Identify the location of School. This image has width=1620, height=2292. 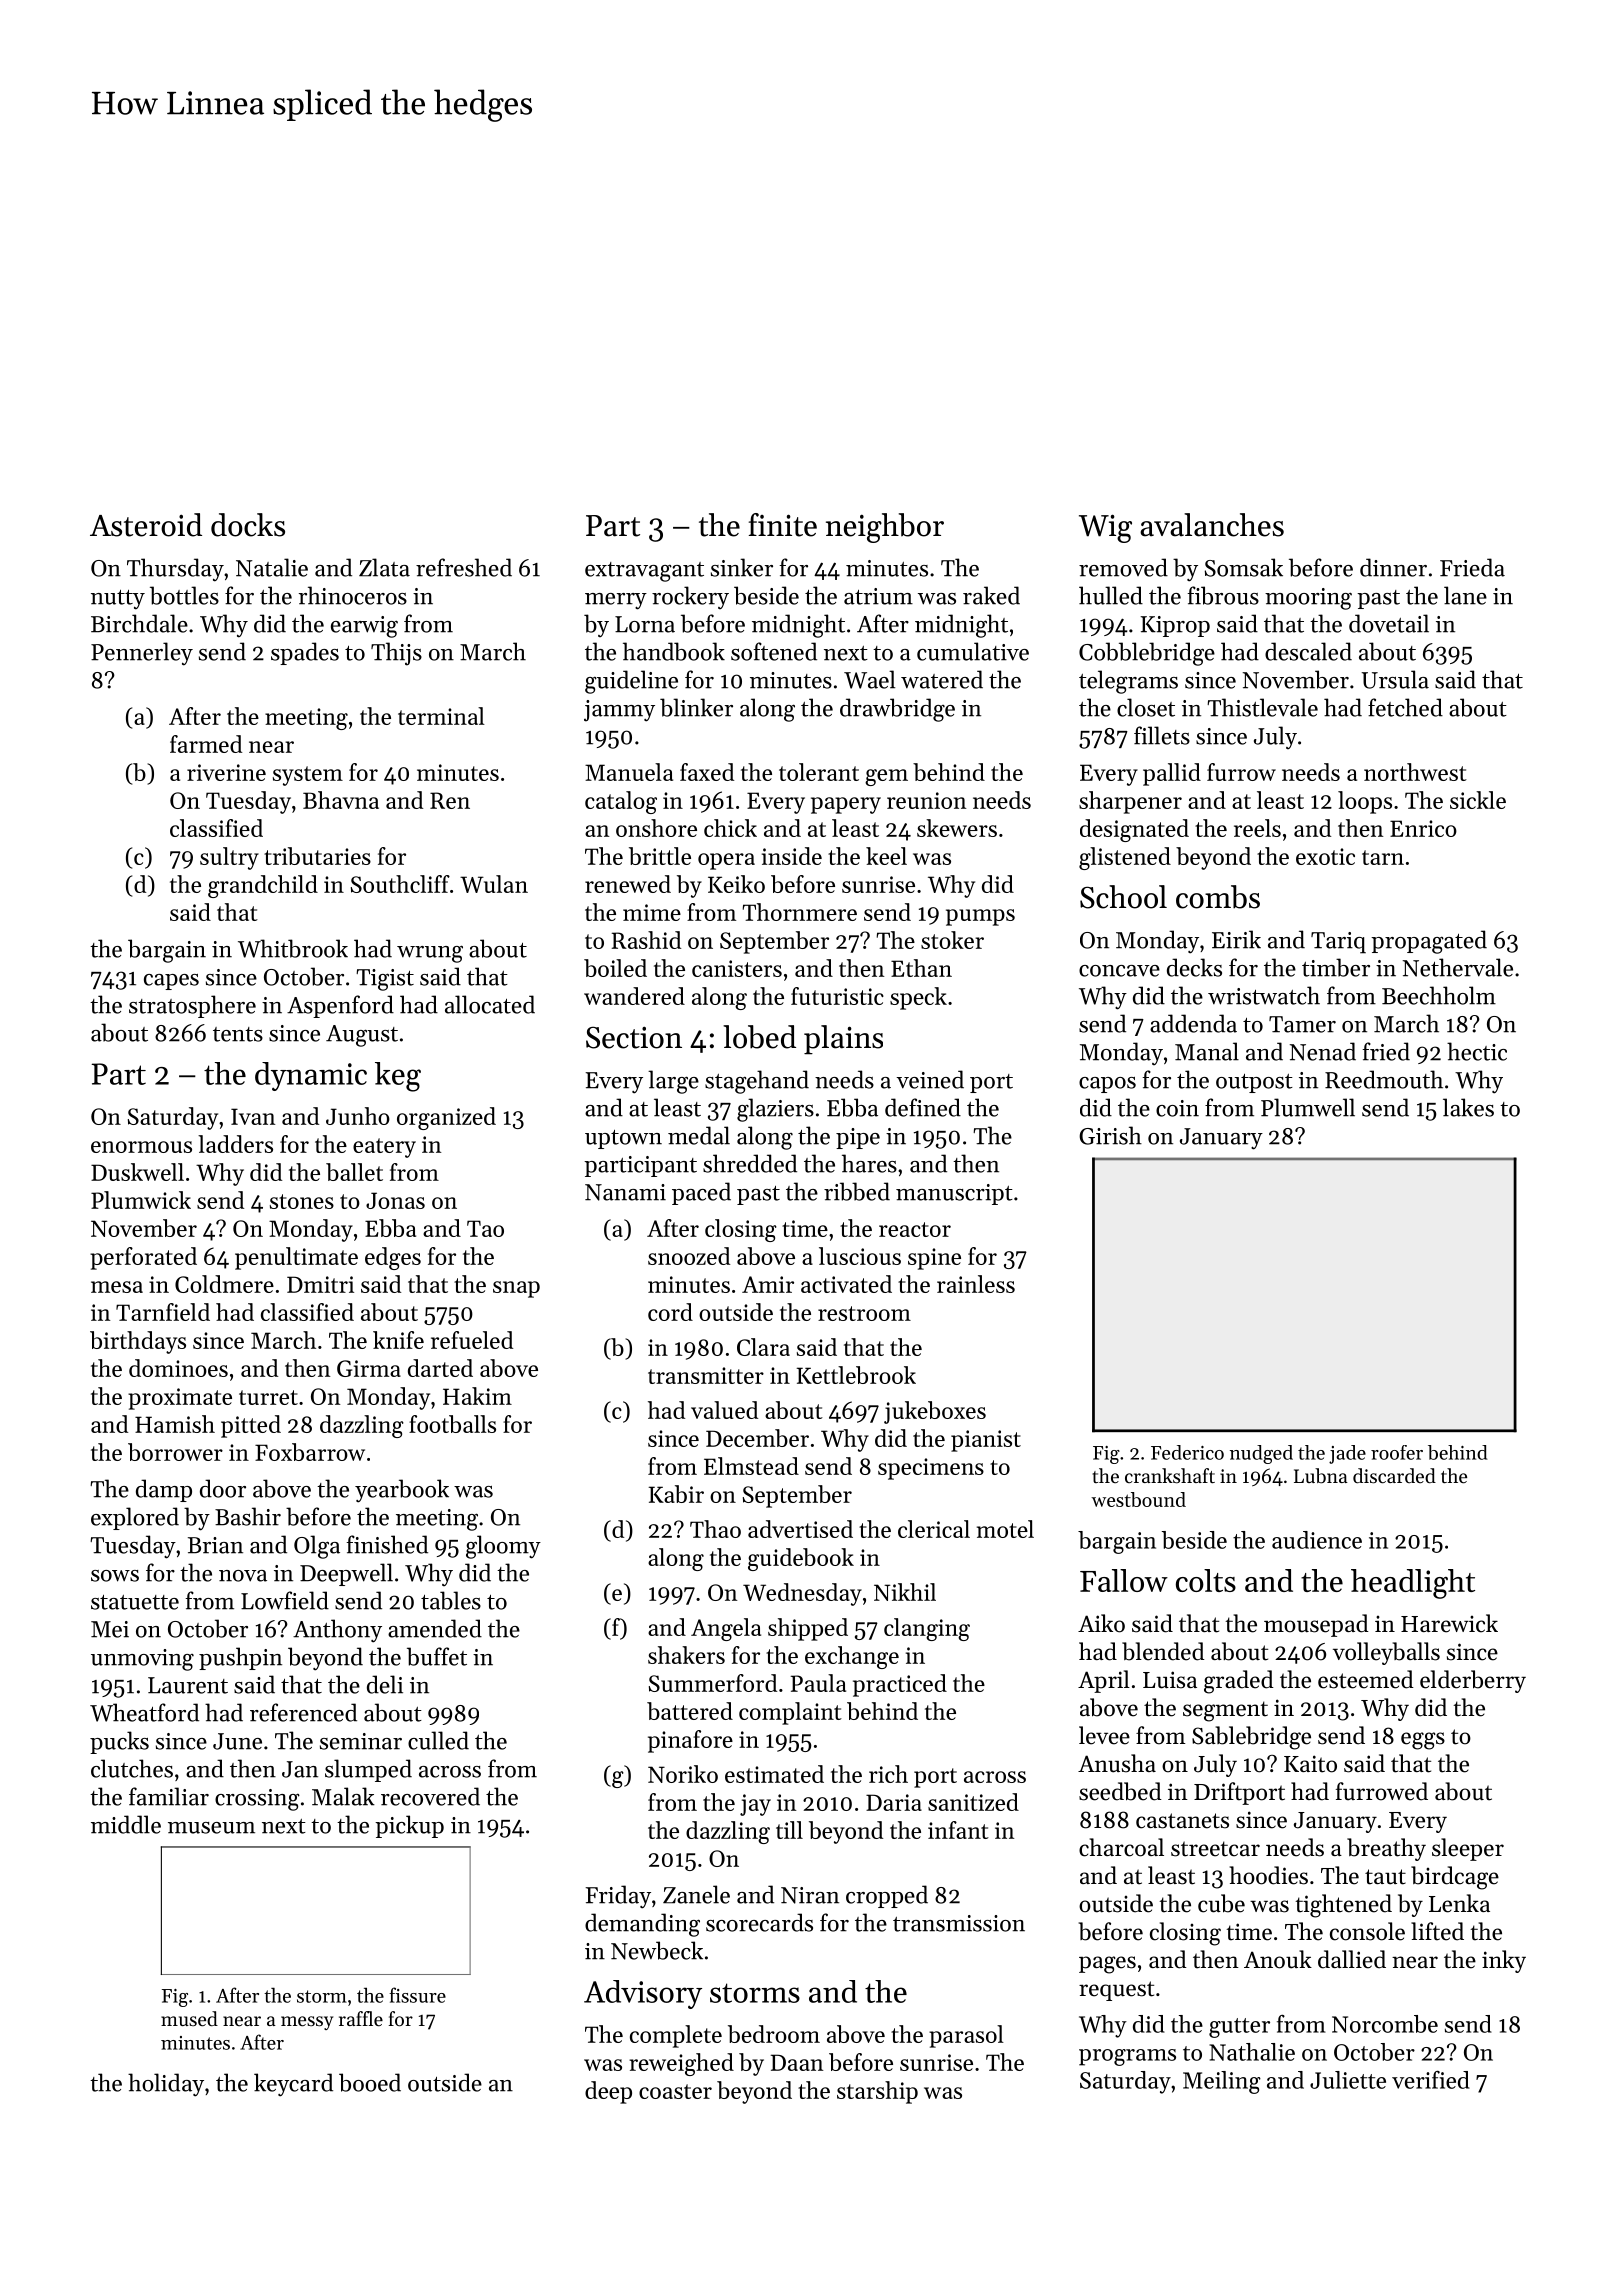
(1123, 897).
